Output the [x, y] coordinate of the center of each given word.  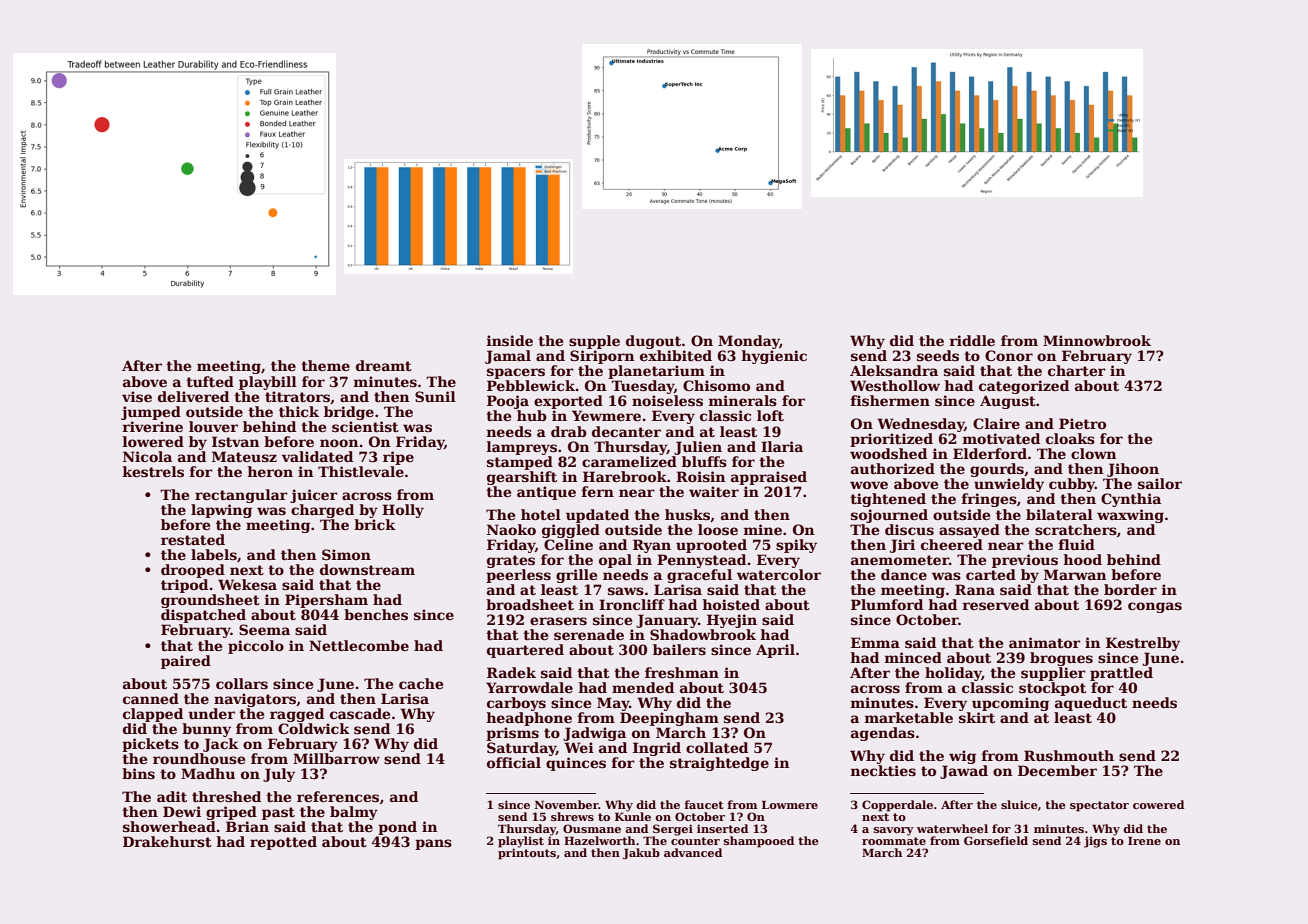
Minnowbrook [1097, 340]
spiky [796, 546]
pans [433, 844]
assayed [969, 531]
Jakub [641, 854]
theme [325, 365]
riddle [972, 340]
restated [193, 539]
